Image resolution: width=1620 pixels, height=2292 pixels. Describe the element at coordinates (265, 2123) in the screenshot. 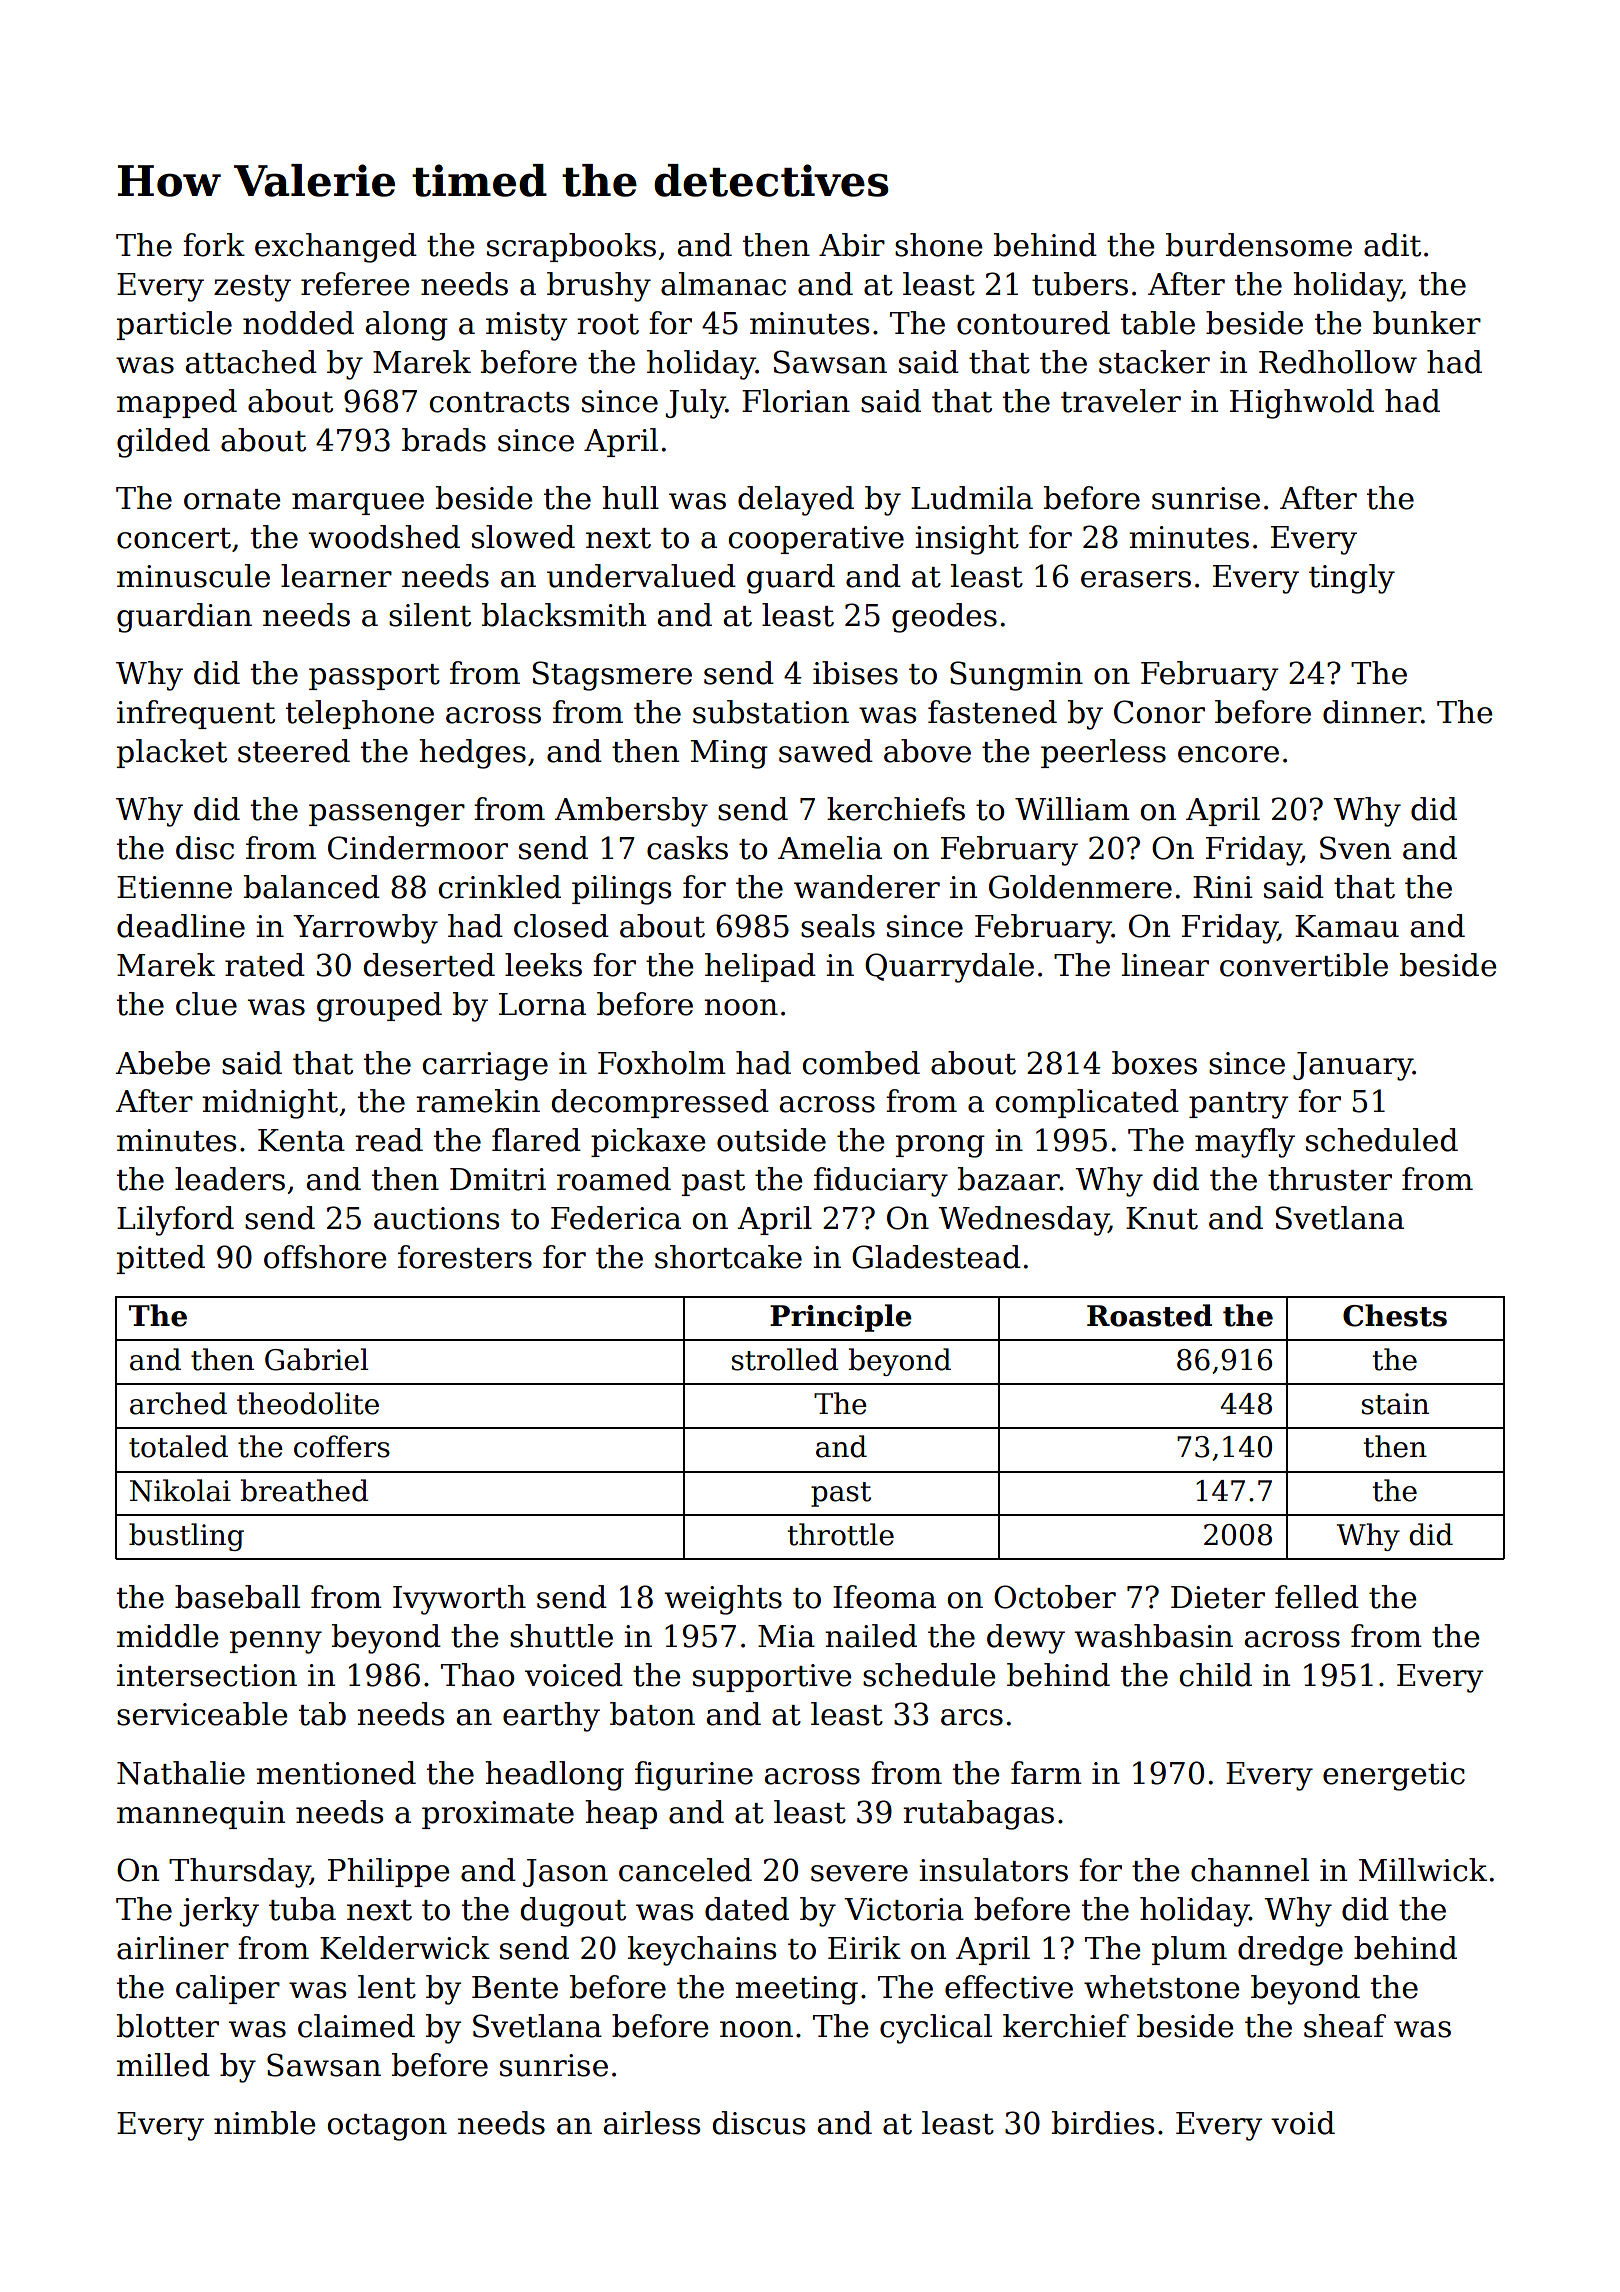

I see `nimble` at that location.
